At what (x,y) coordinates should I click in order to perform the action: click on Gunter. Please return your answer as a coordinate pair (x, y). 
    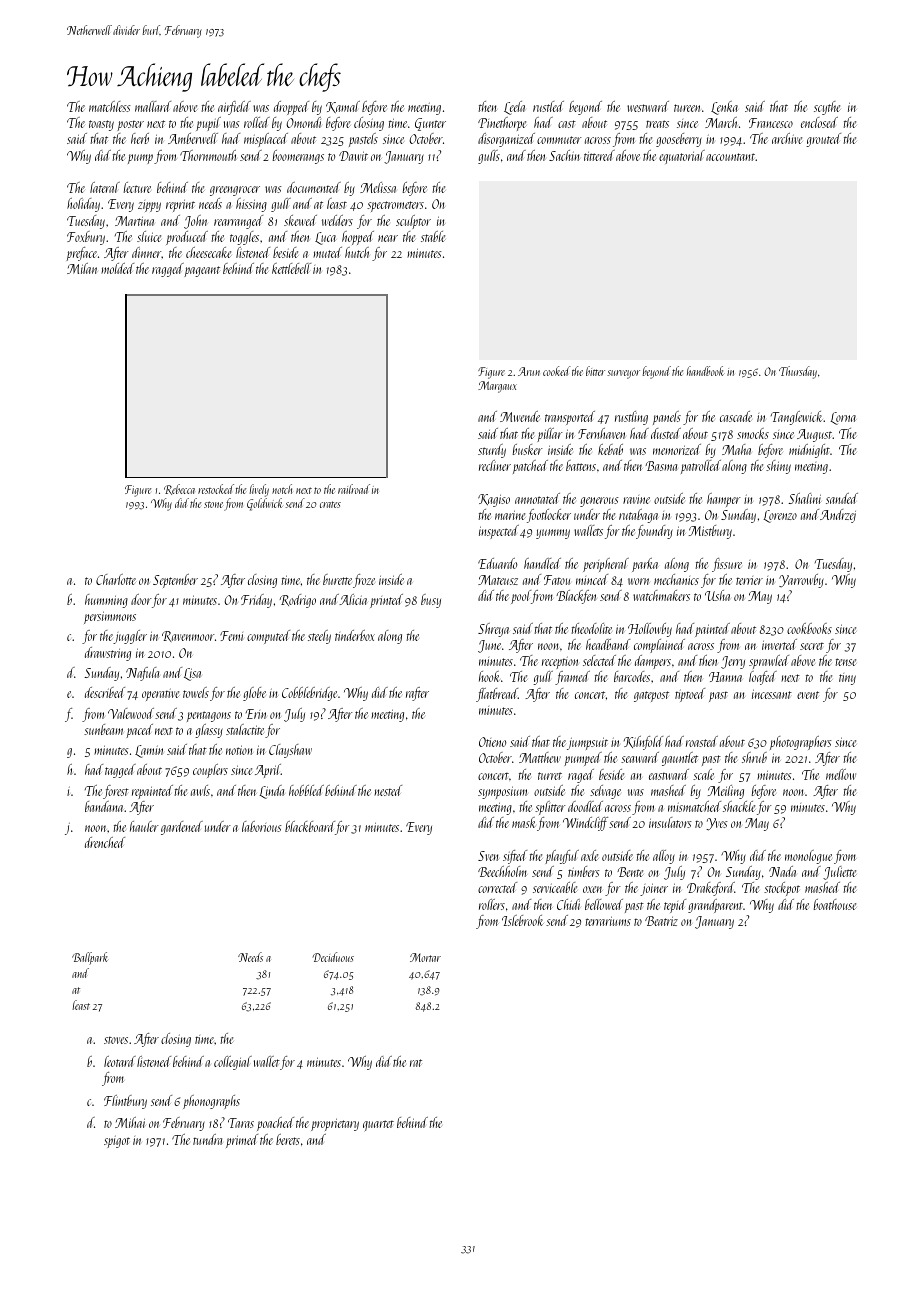
    Looking at the image, I should click on (430, 124).
